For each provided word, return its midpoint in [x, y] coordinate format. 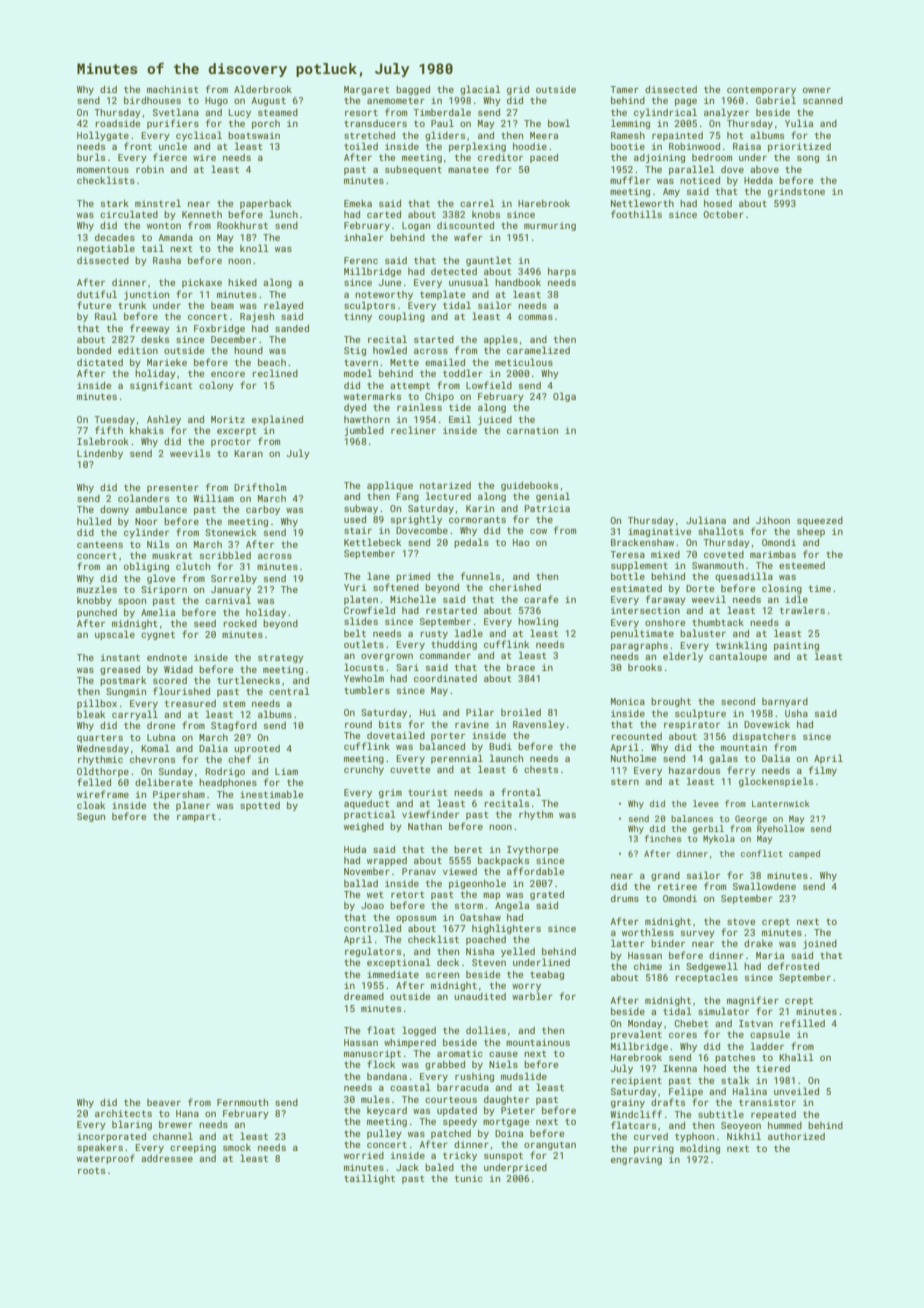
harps [562, 272]
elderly [683, 657]
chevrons [152, 759]
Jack [407, 1167]
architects [123, 1113]
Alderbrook [263, 89]
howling [538, 622]
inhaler [364, 237]
